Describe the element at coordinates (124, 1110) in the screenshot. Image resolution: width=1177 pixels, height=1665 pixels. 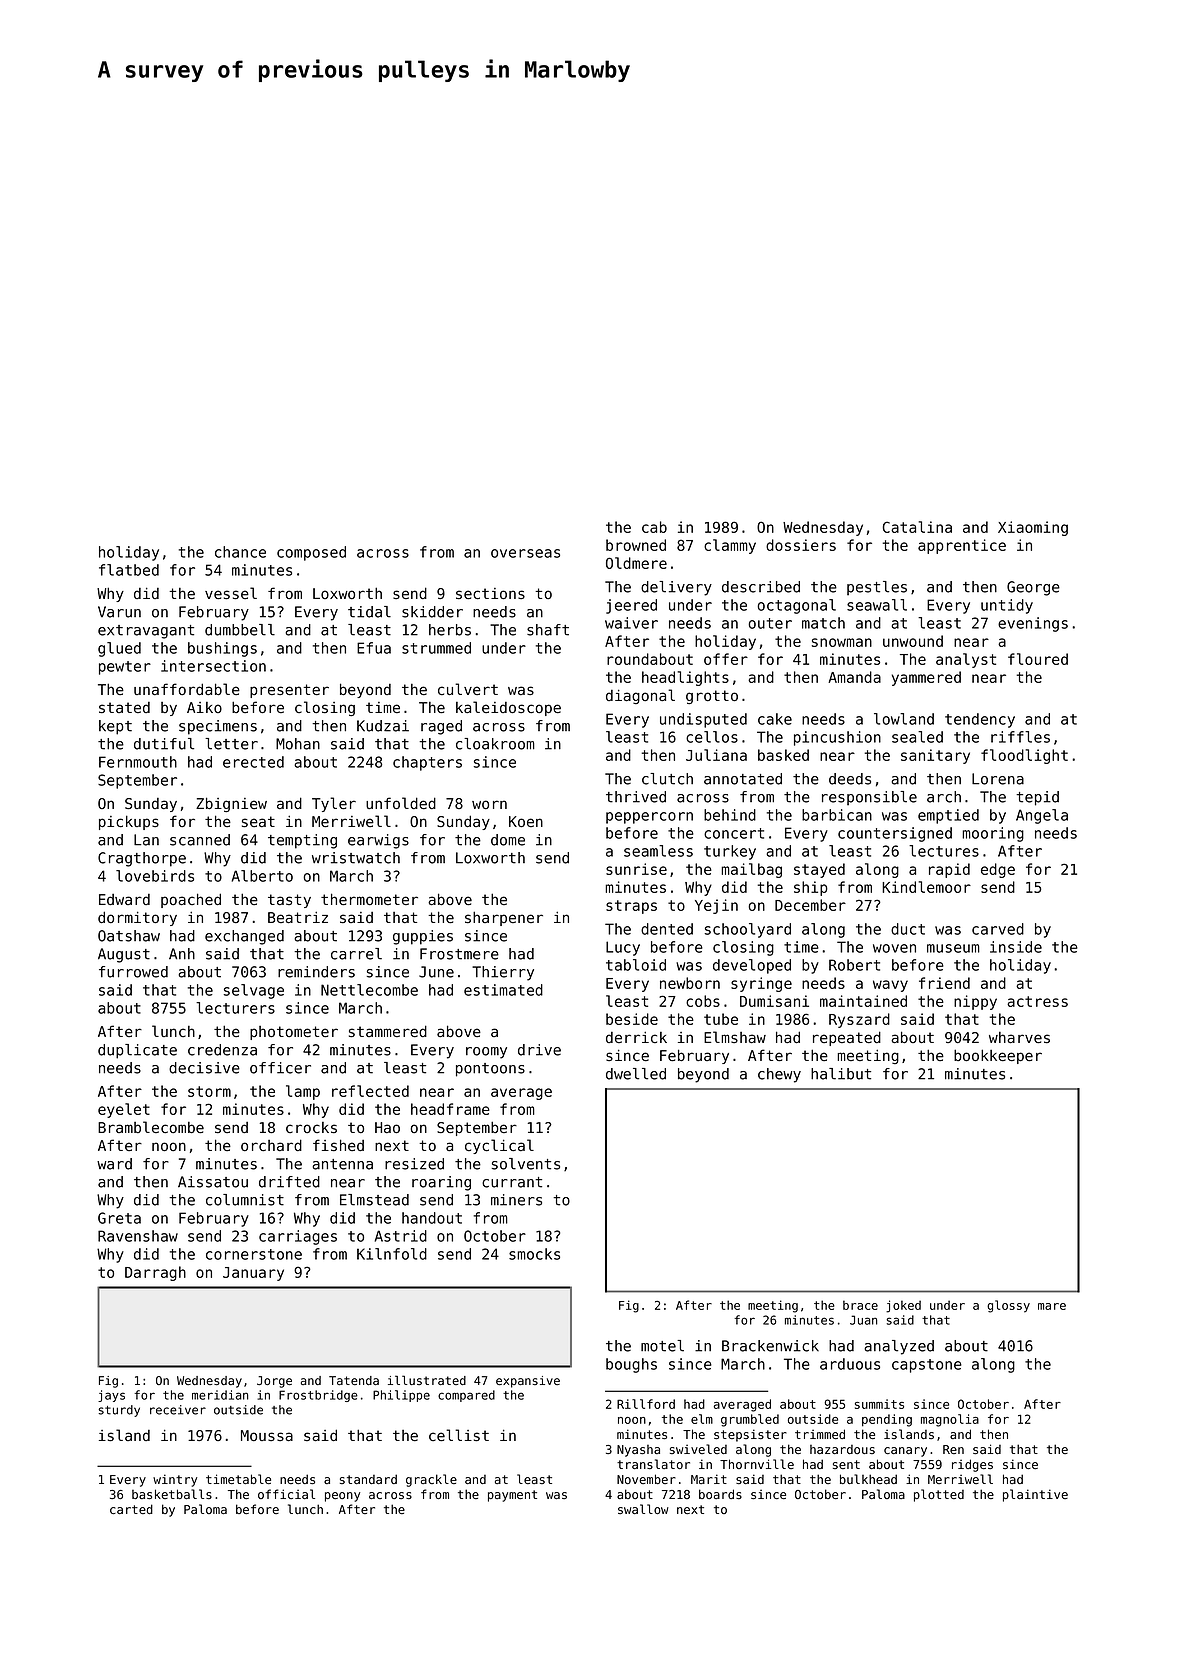
I see `eyelet` at that location.
